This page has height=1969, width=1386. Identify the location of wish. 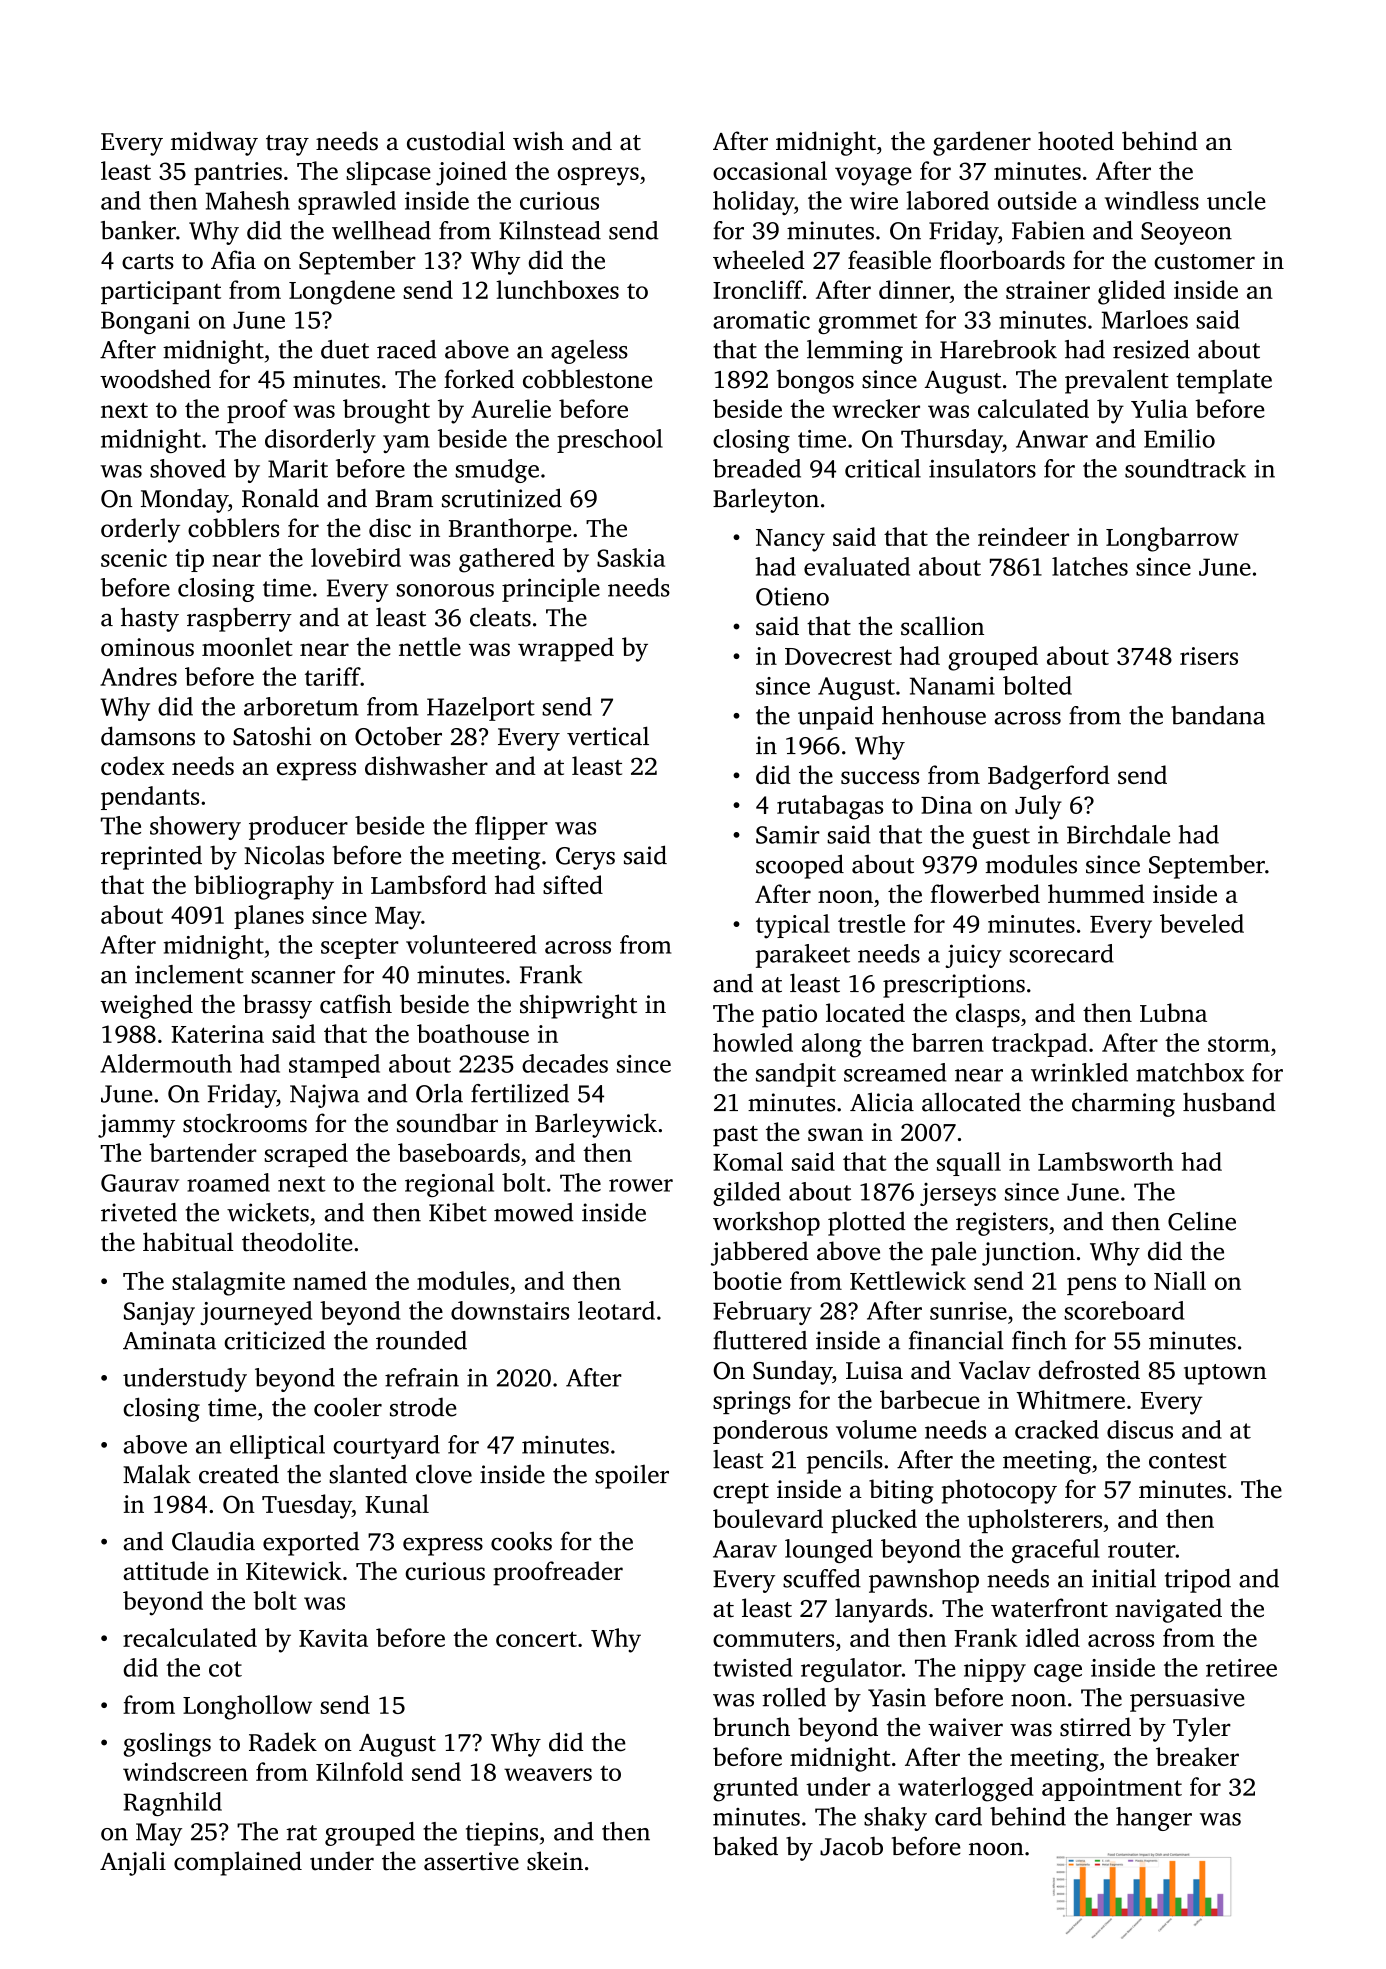
(538, 141).
